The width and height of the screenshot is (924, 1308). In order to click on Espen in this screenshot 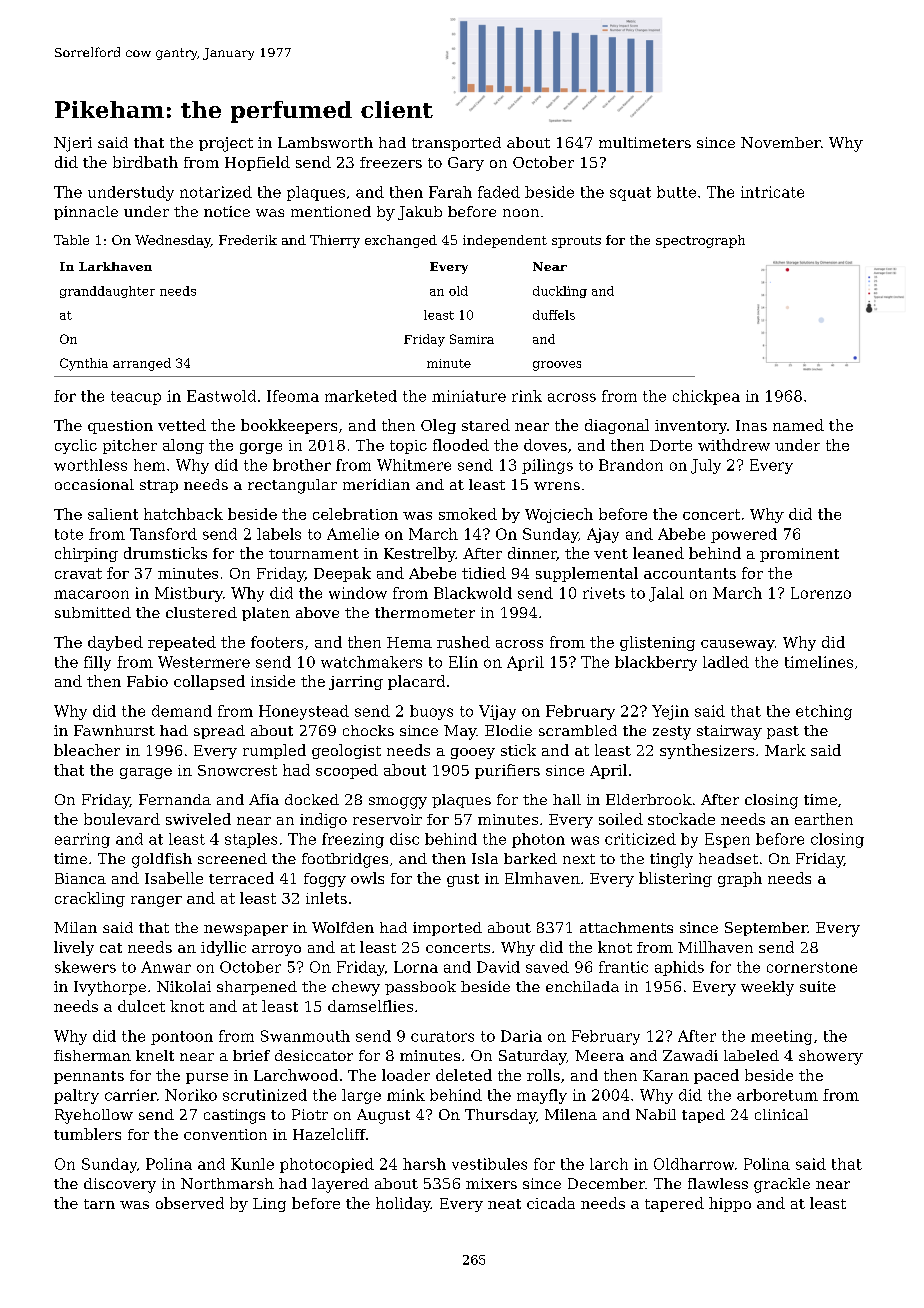, I will do `click(727, 840)`.
